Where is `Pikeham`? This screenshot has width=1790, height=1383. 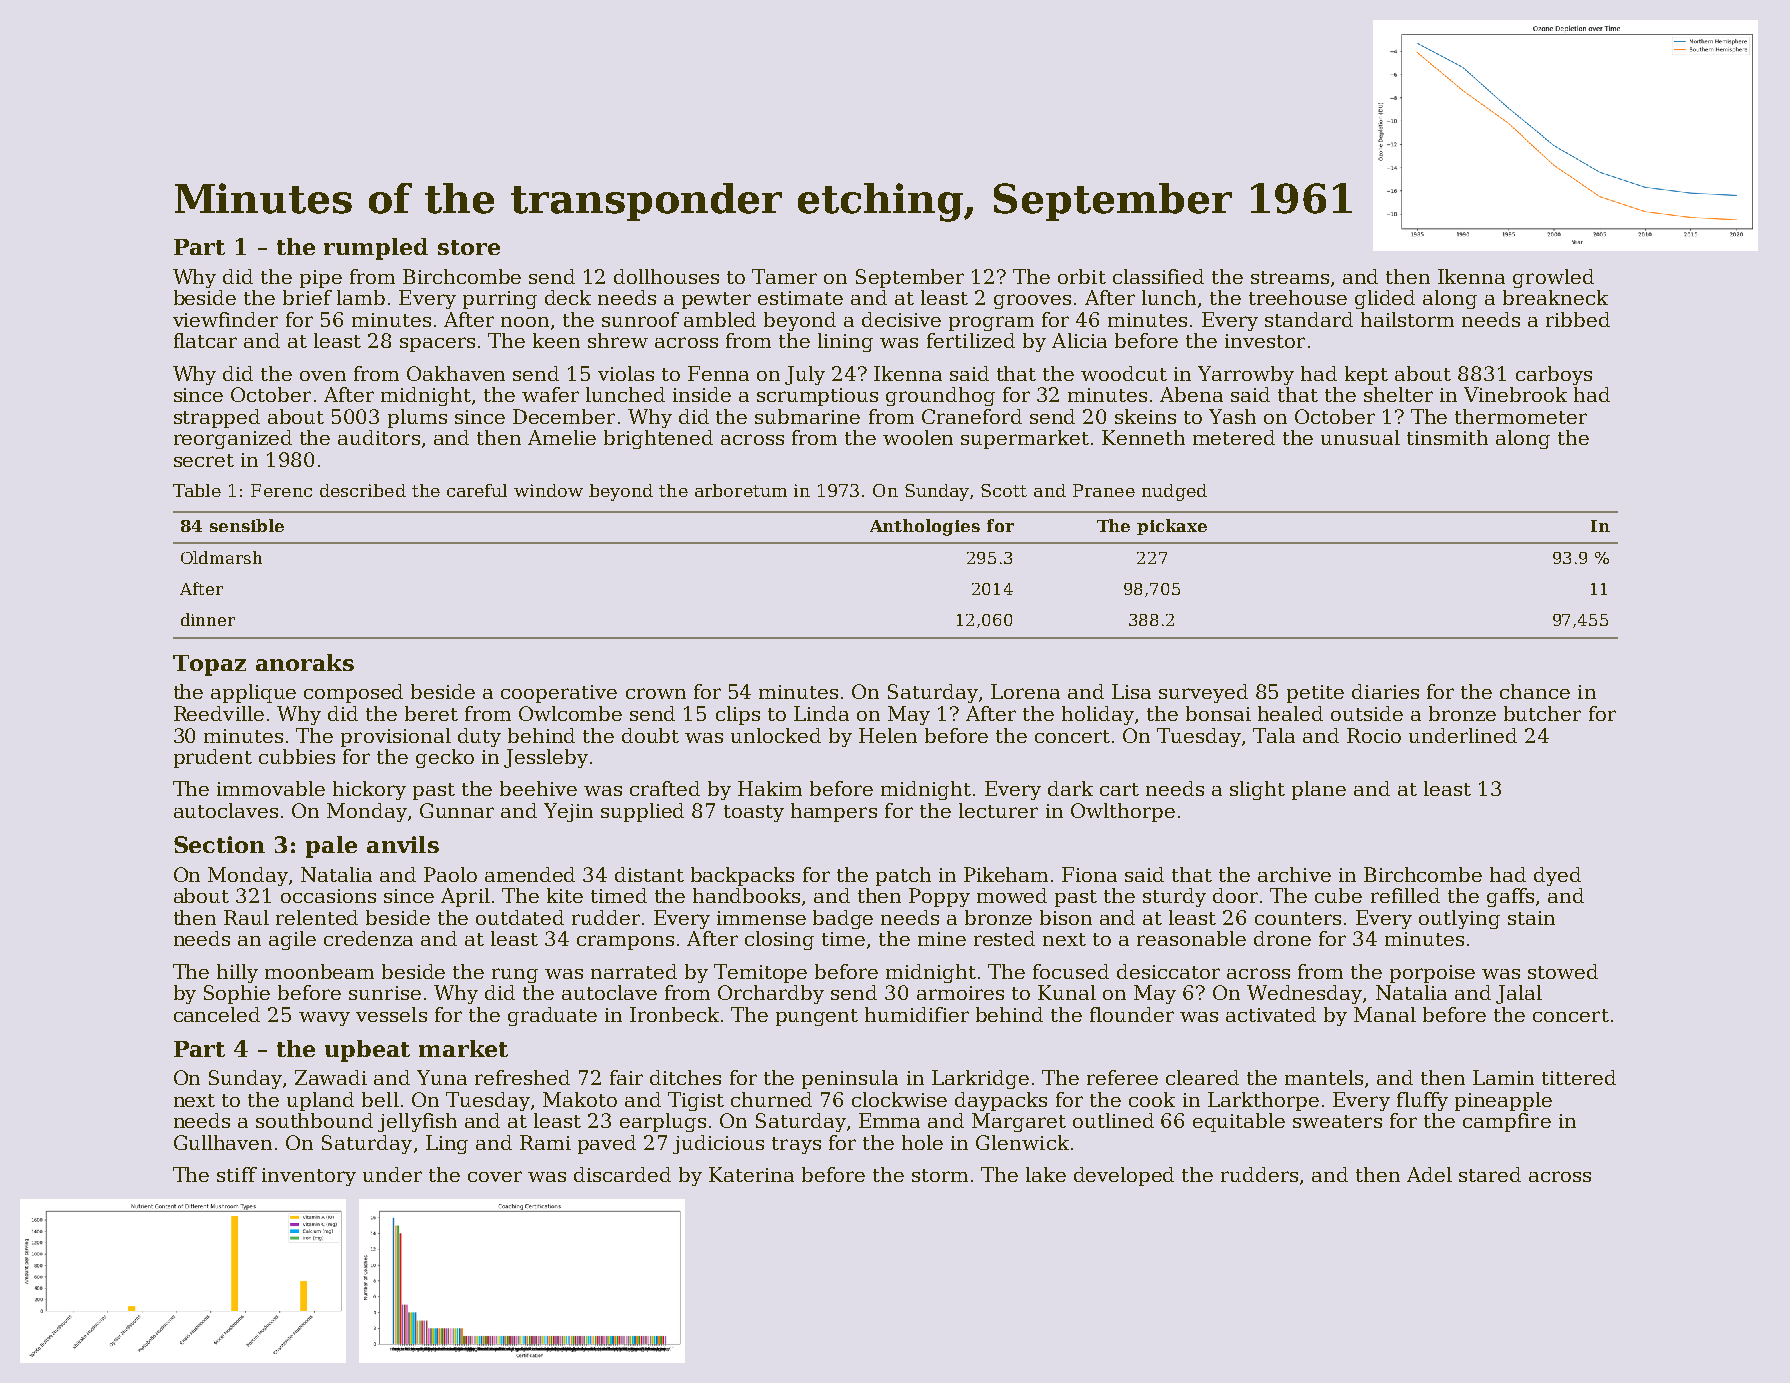 Pikeham is located at coordinates (1006, 874).
